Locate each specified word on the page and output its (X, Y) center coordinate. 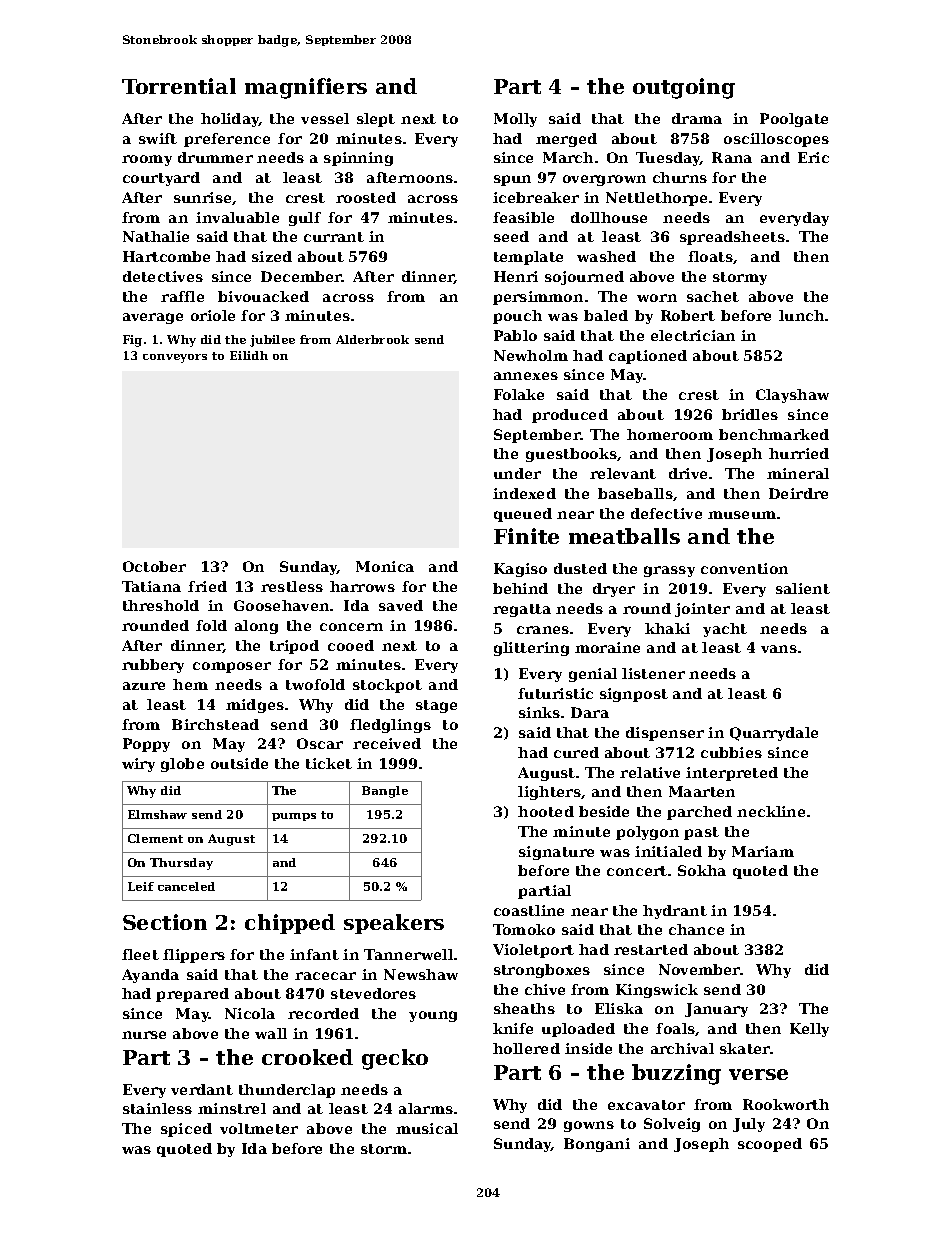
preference (227, 140)
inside (588, 1048)
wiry (138, 765)
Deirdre (798, 493)
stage (436, 706)
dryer (614, 590)
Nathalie (156, 236)
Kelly (809, 1030)
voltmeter (259, 1128)
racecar (325, 976)
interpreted (732, 774)
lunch (801, 315)
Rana (732, 157)
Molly (515, 120)
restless (292, 586)
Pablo (515, 335)
